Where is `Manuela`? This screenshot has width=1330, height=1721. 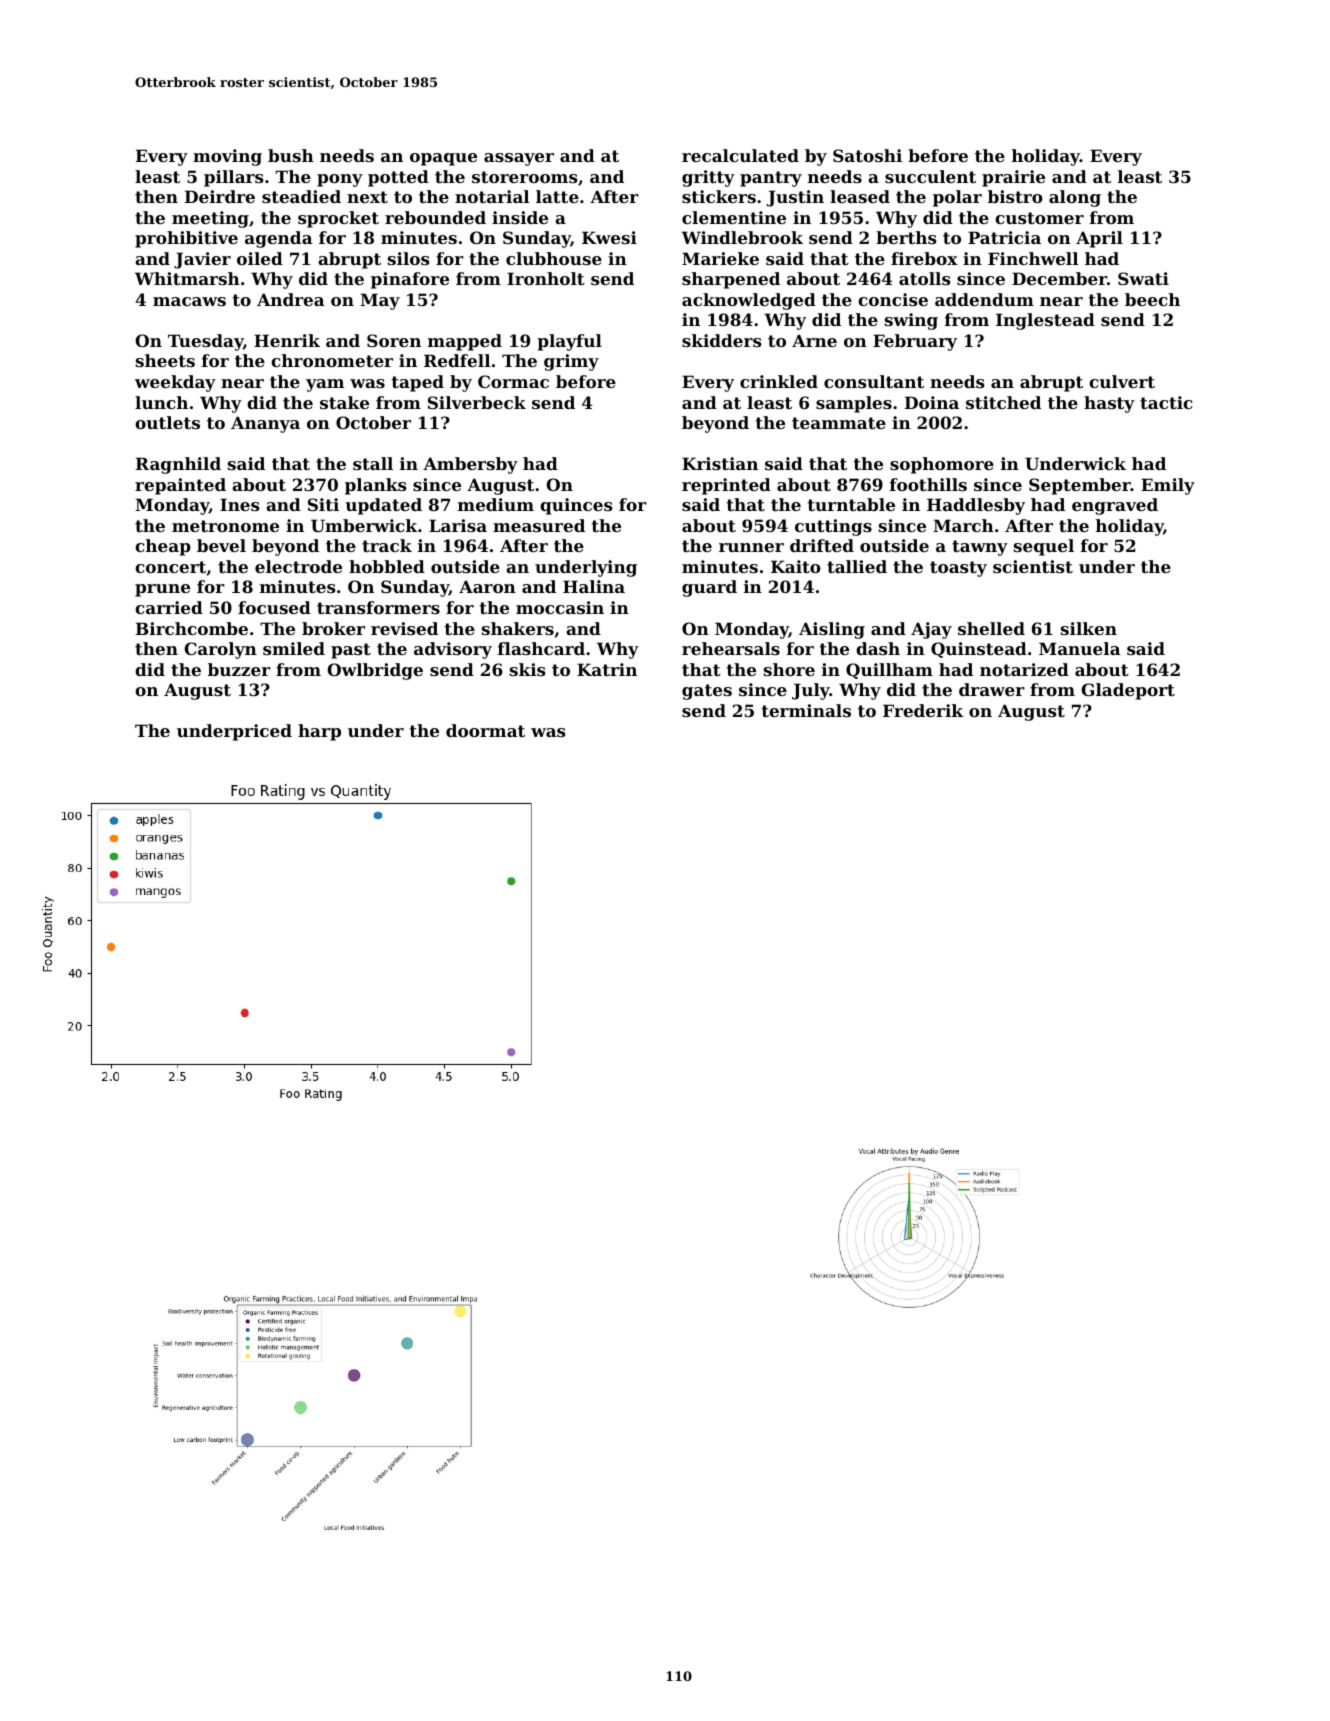
Manuela is located at coordinates (1080, 648).
